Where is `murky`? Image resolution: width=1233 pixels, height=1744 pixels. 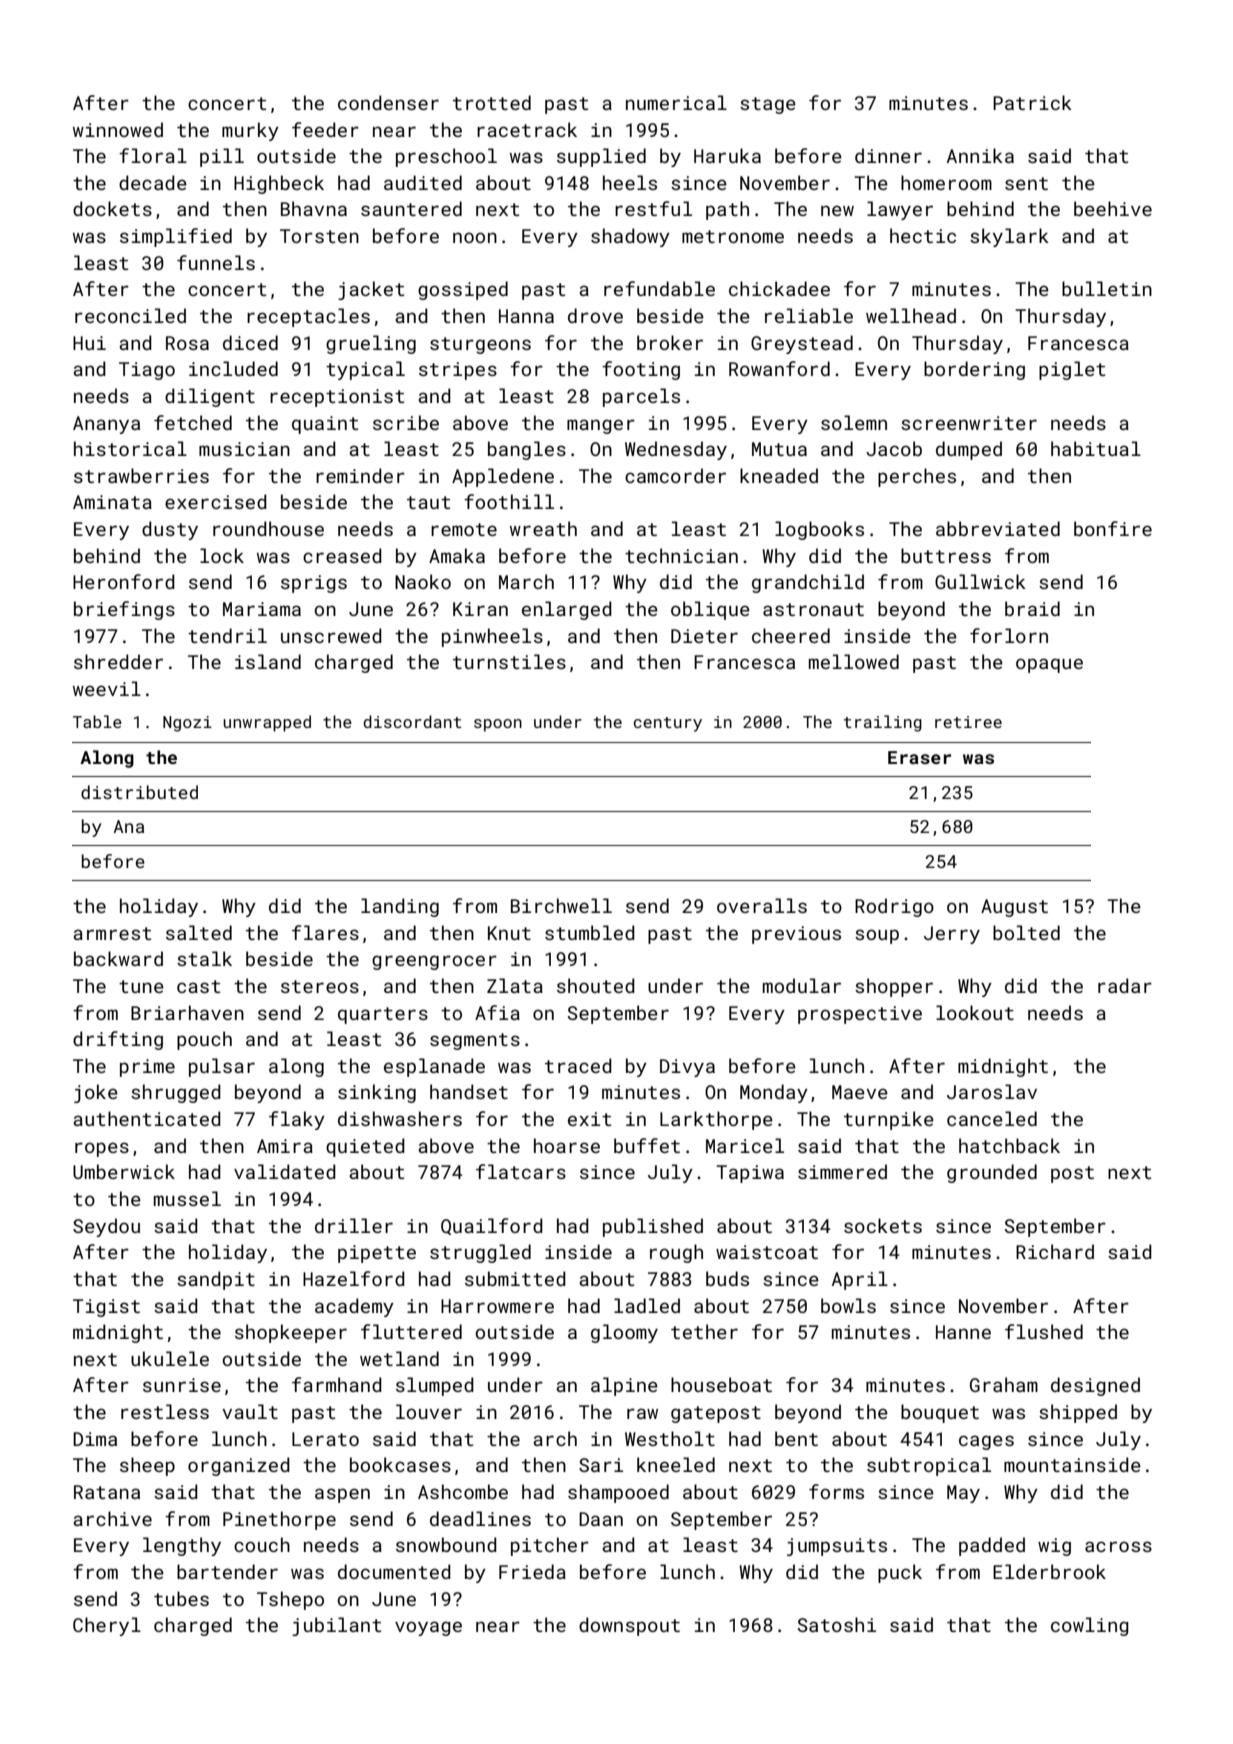
murky is located at coordinates (250, 131).
